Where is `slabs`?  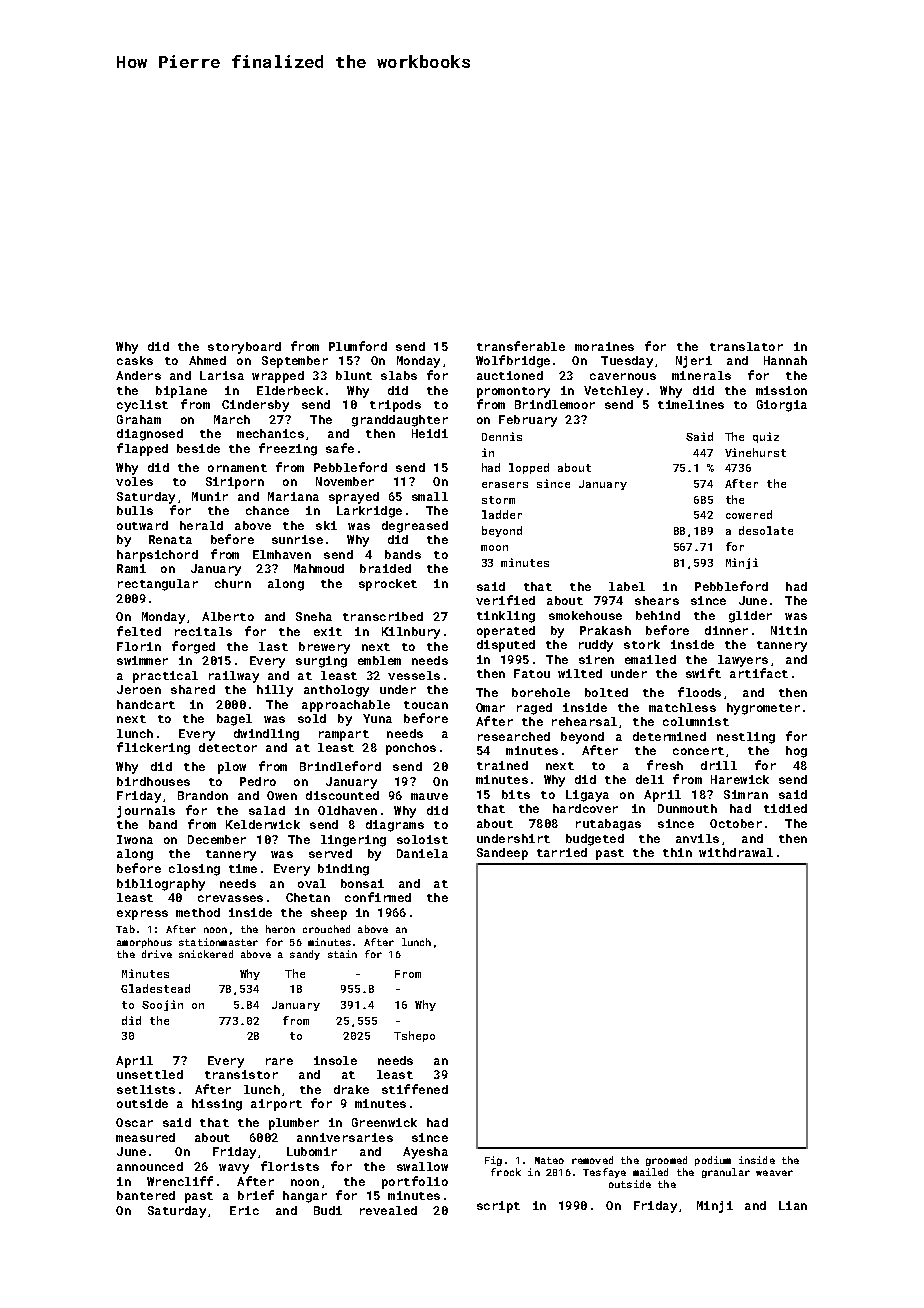 slabs is located at coordinates (399, 375).
